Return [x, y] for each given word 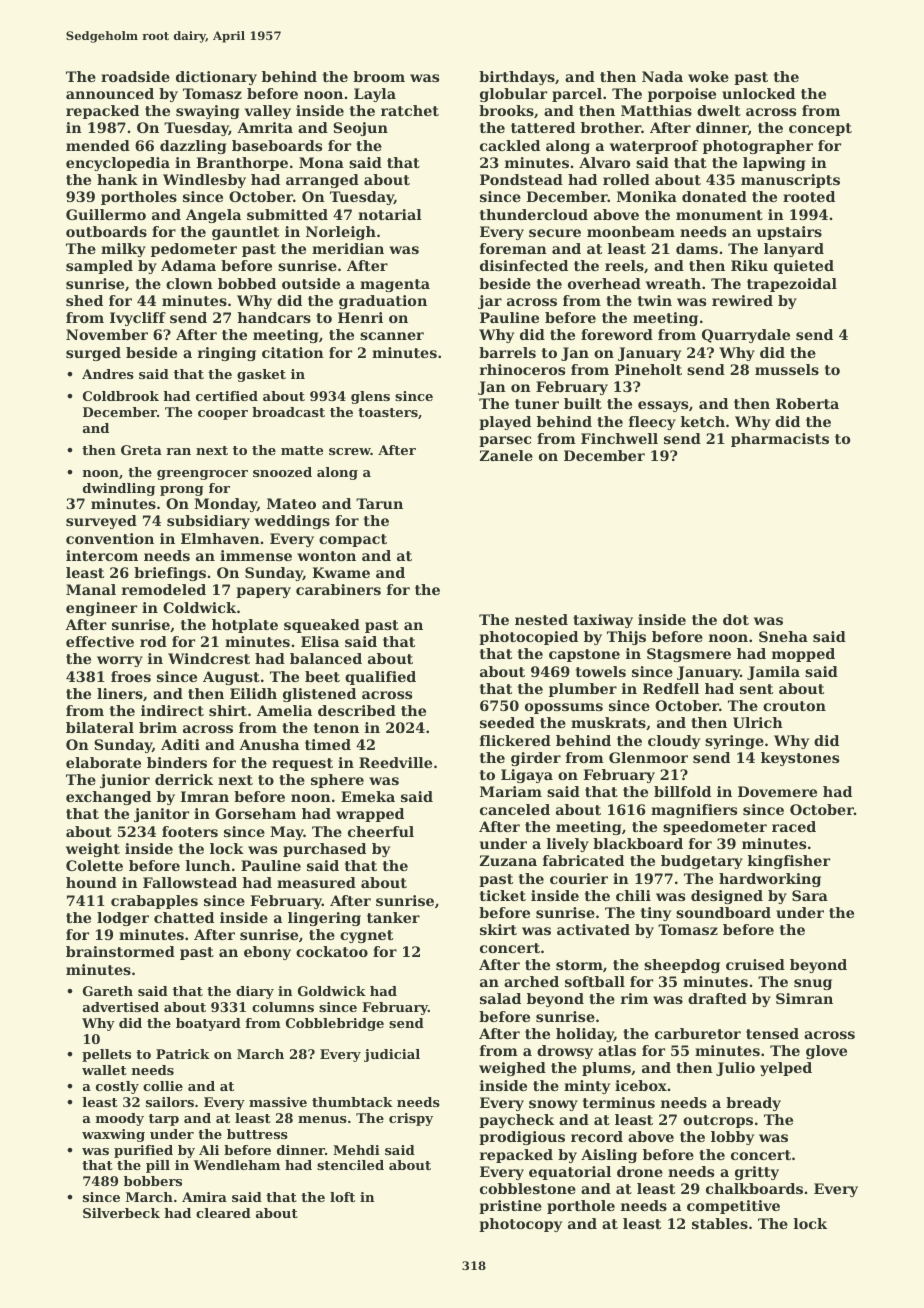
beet [322, 676]
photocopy [520, 1225]
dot [736, 619]
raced [794, 826]
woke [708, 76]
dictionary [216, 78]
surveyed [101, 522]
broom [379, 76]
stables [720, 1223]
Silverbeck [121, 1213]
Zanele [506, 455]
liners [120, 693]
